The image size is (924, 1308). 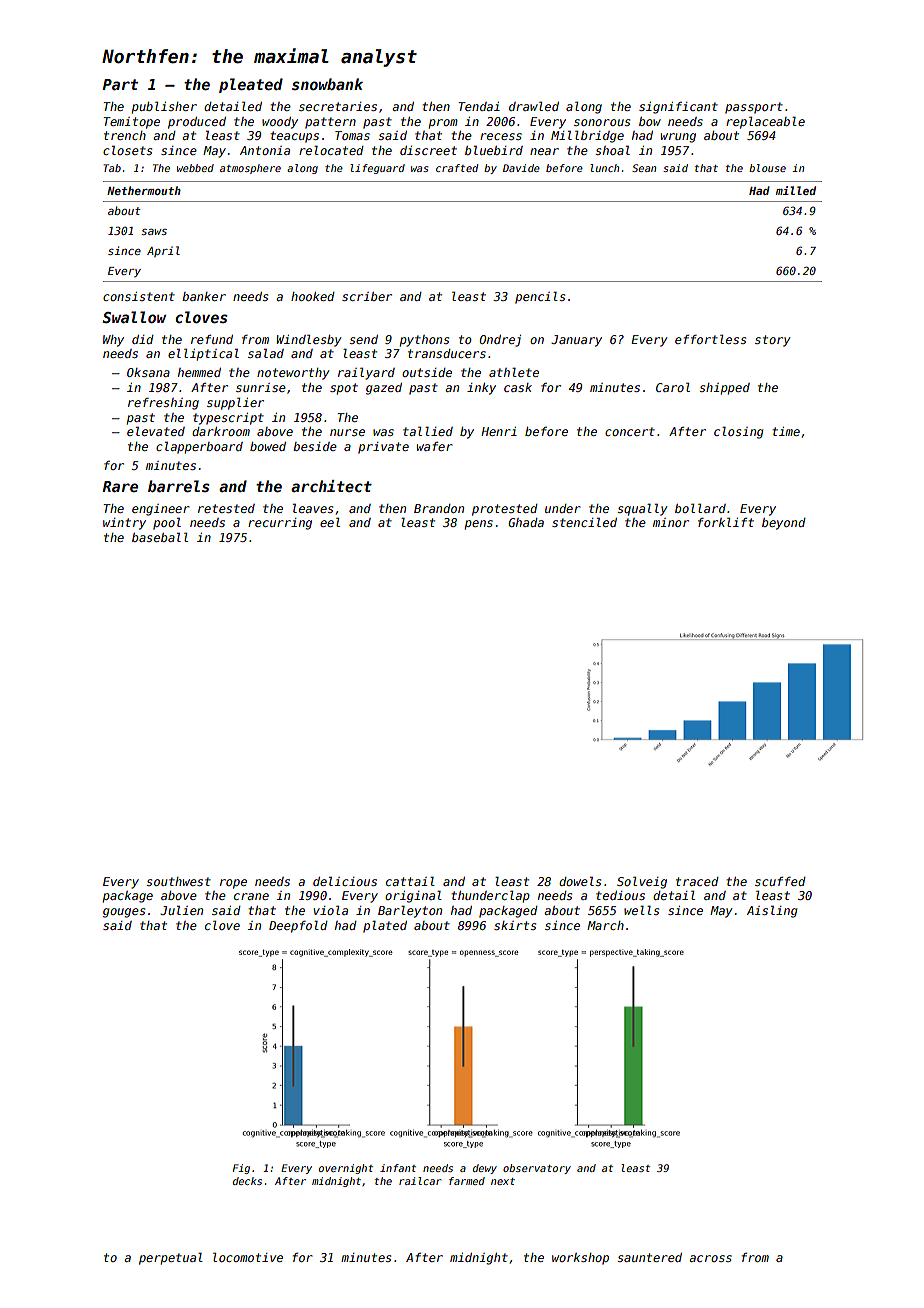 What do you see at coordinates (347, 432) in the image?
I see `nurse` at bounding box center [347, 432].
